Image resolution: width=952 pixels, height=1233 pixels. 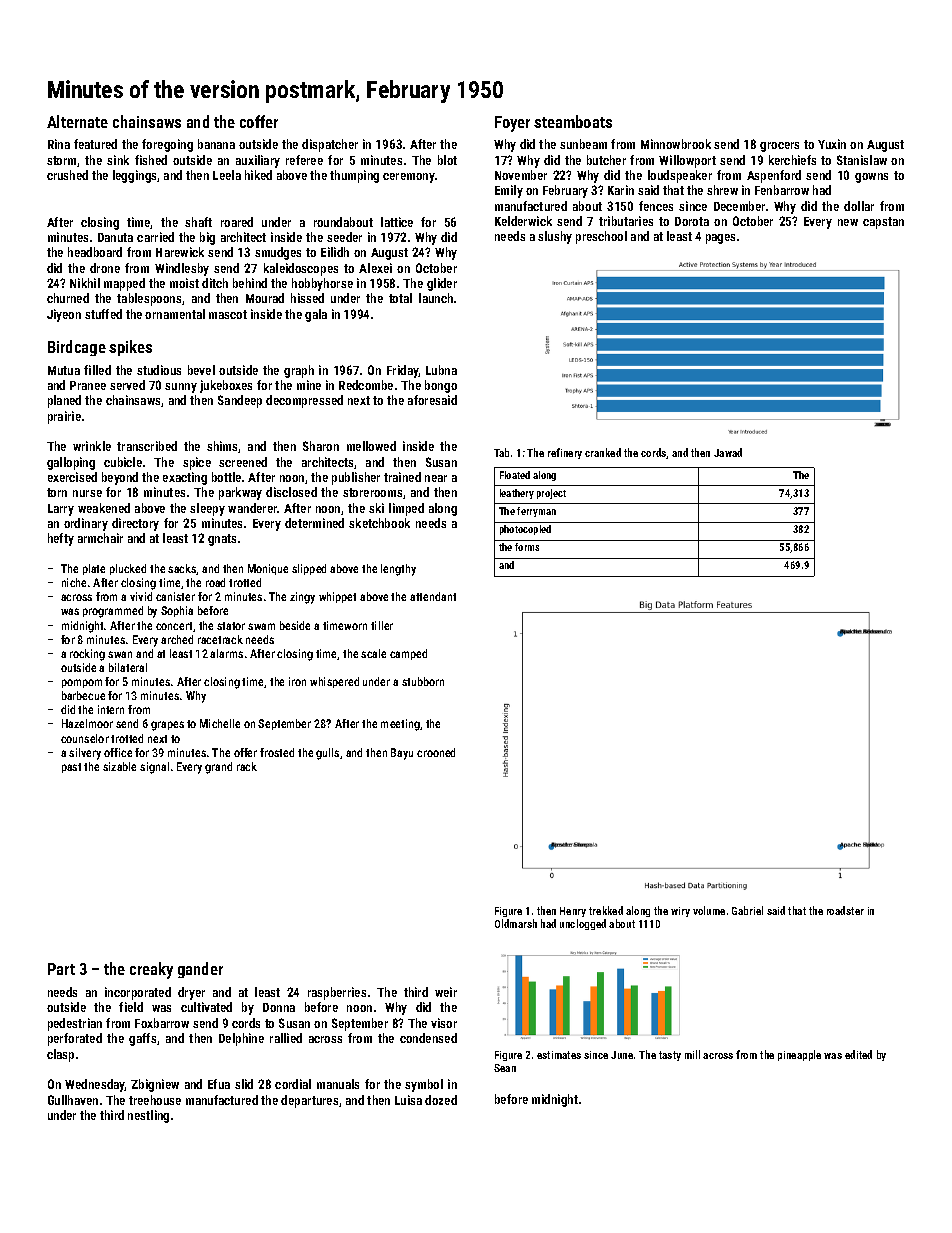 What do you see at coordinates (423, 681) in the screenshot?
I see `stubborn` at bounding box center [423, 681].
